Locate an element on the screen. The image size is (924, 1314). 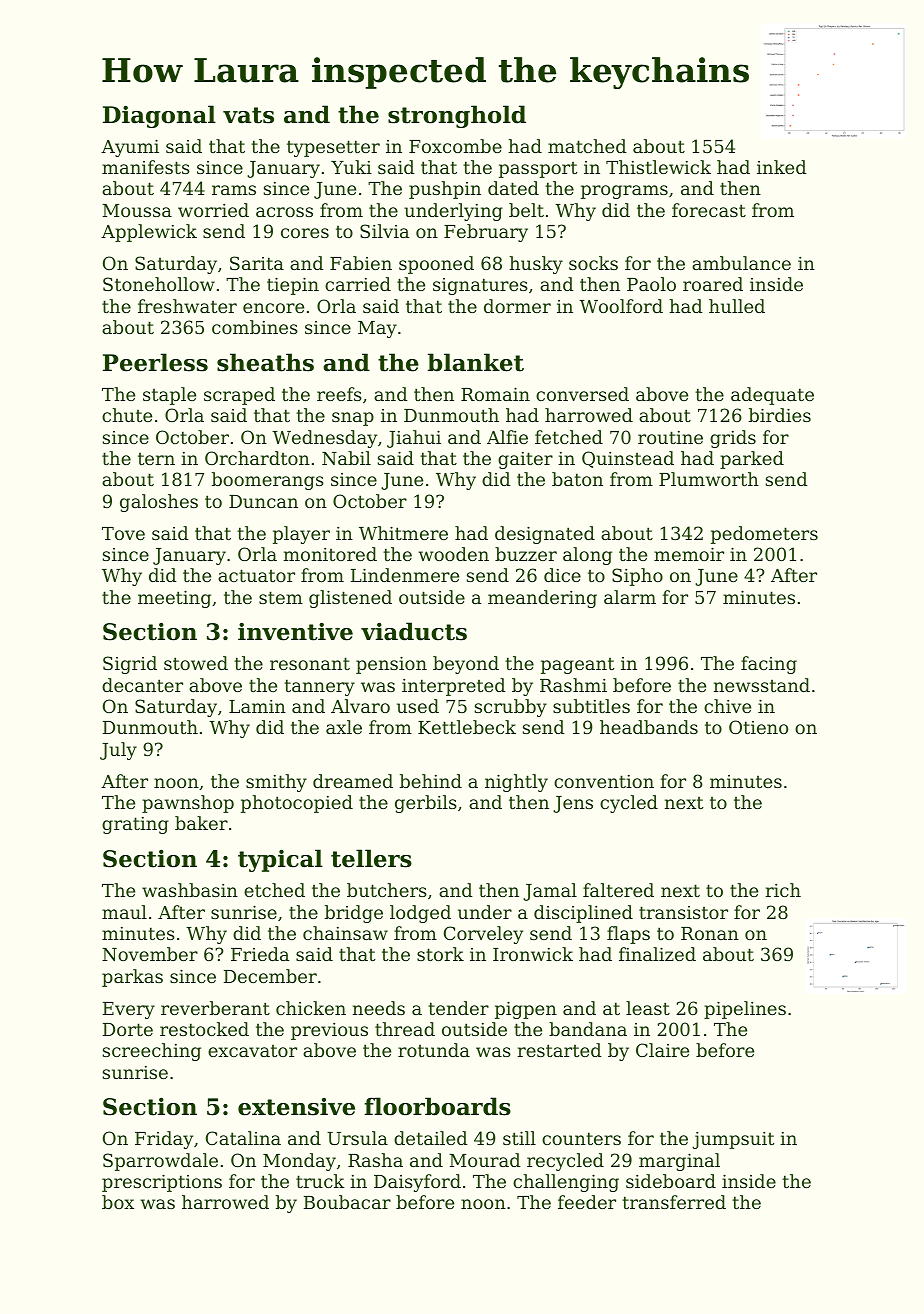
forecast is located at coordinates (709, 210).
